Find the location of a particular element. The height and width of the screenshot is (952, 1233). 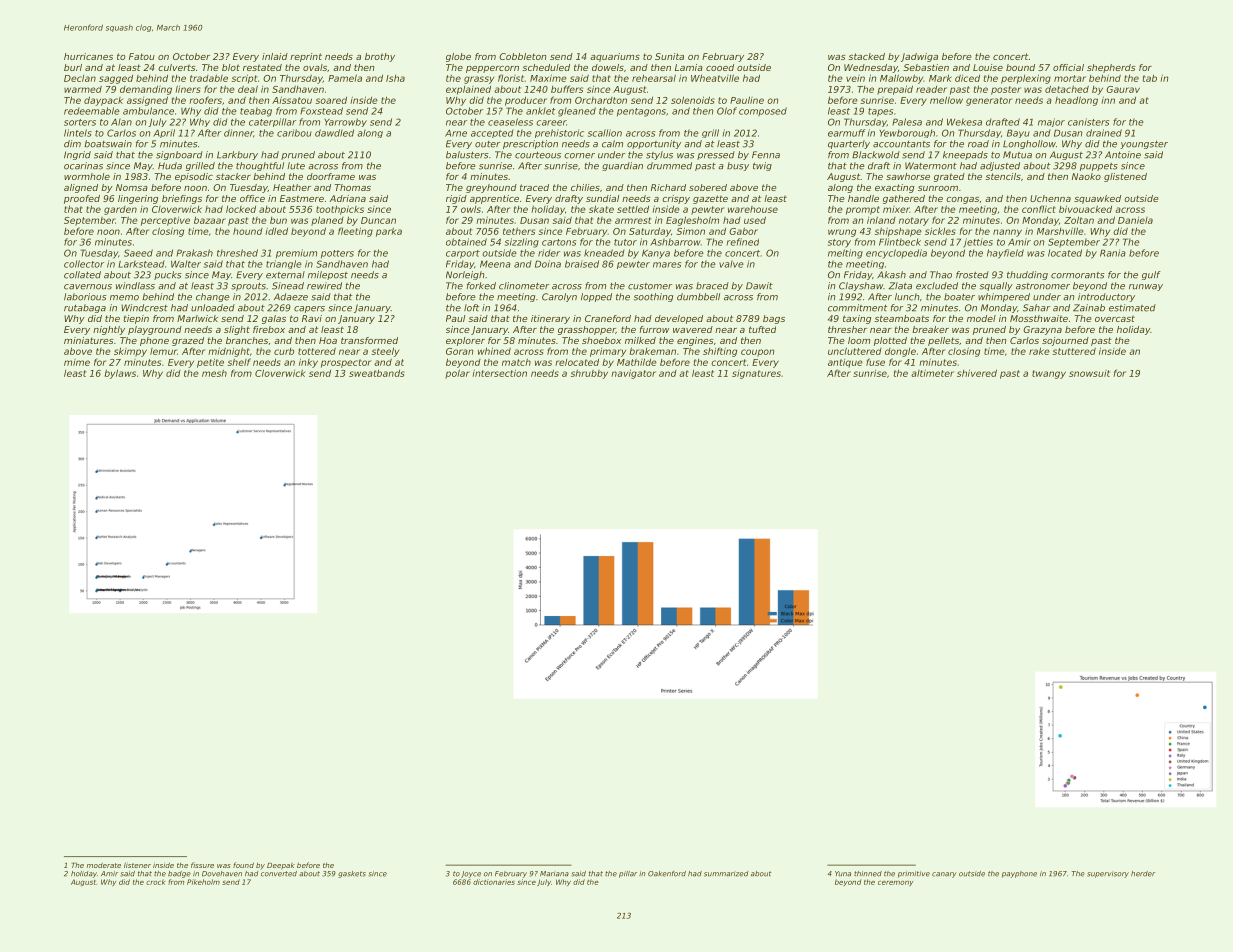

bylaws is located at coordinates (120, 374).
